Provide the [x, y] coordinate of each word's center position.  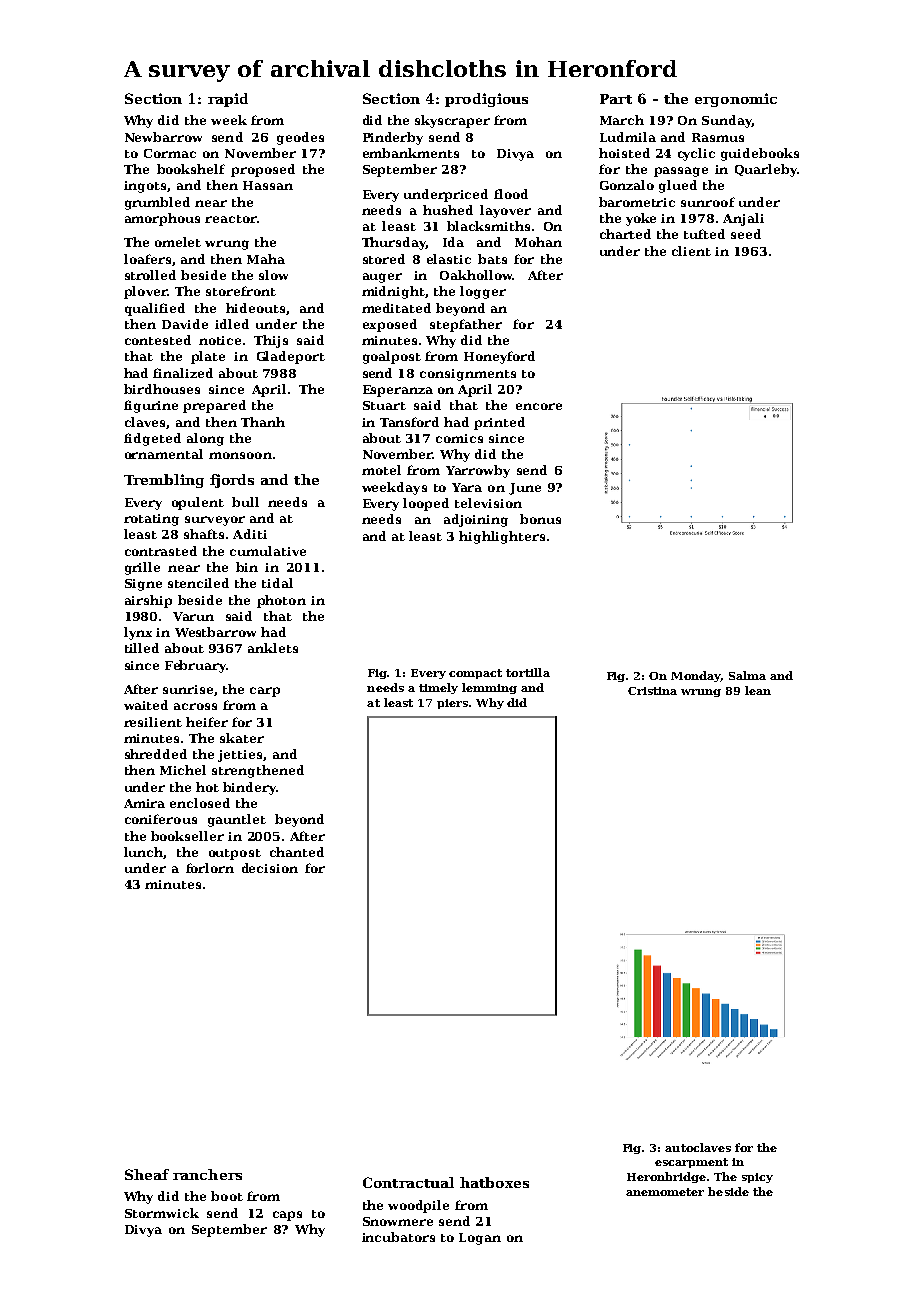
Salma [747, 675]
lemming [489, 688]
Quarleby [766, 170]
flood [511, 194]
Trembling [164, 481]
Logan [480, 1239]
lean [758, 690]
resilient [153, 722]
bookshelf [191, 169]
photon [281, 601]
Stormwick [162, 1213]
